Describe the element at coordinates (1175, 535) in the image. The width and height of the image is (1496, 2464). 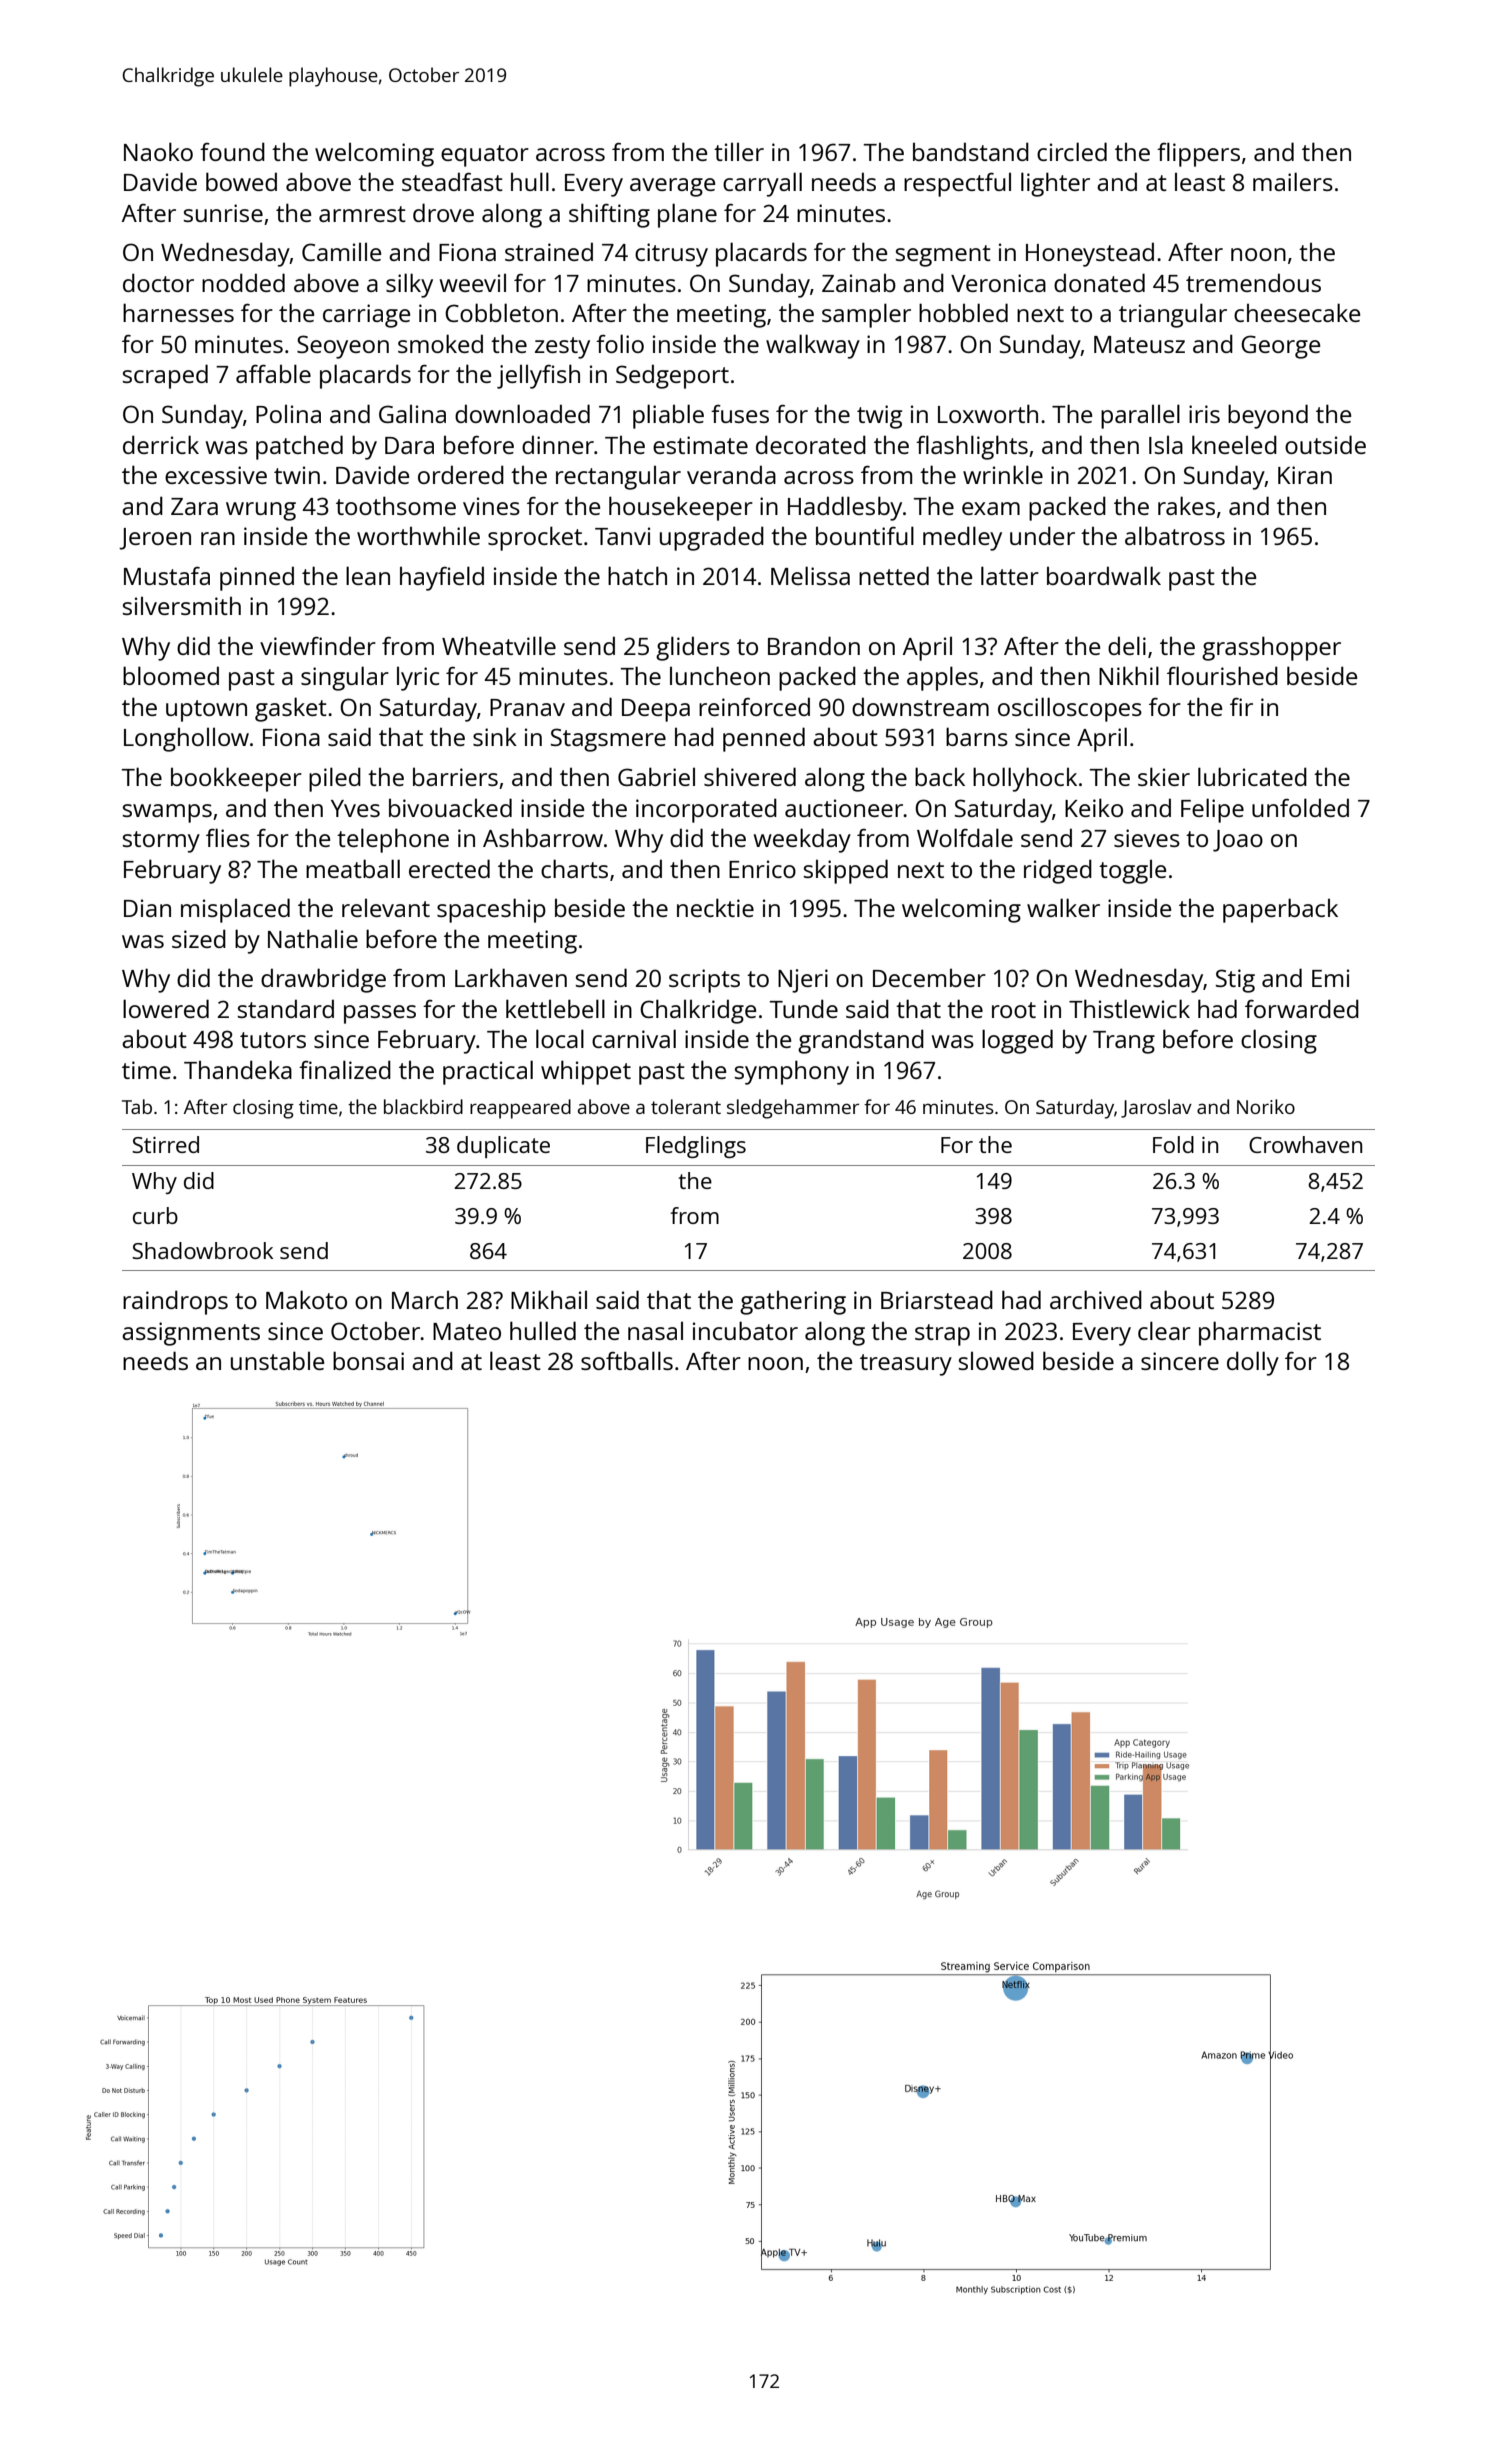
I see `albatross` at that location.
